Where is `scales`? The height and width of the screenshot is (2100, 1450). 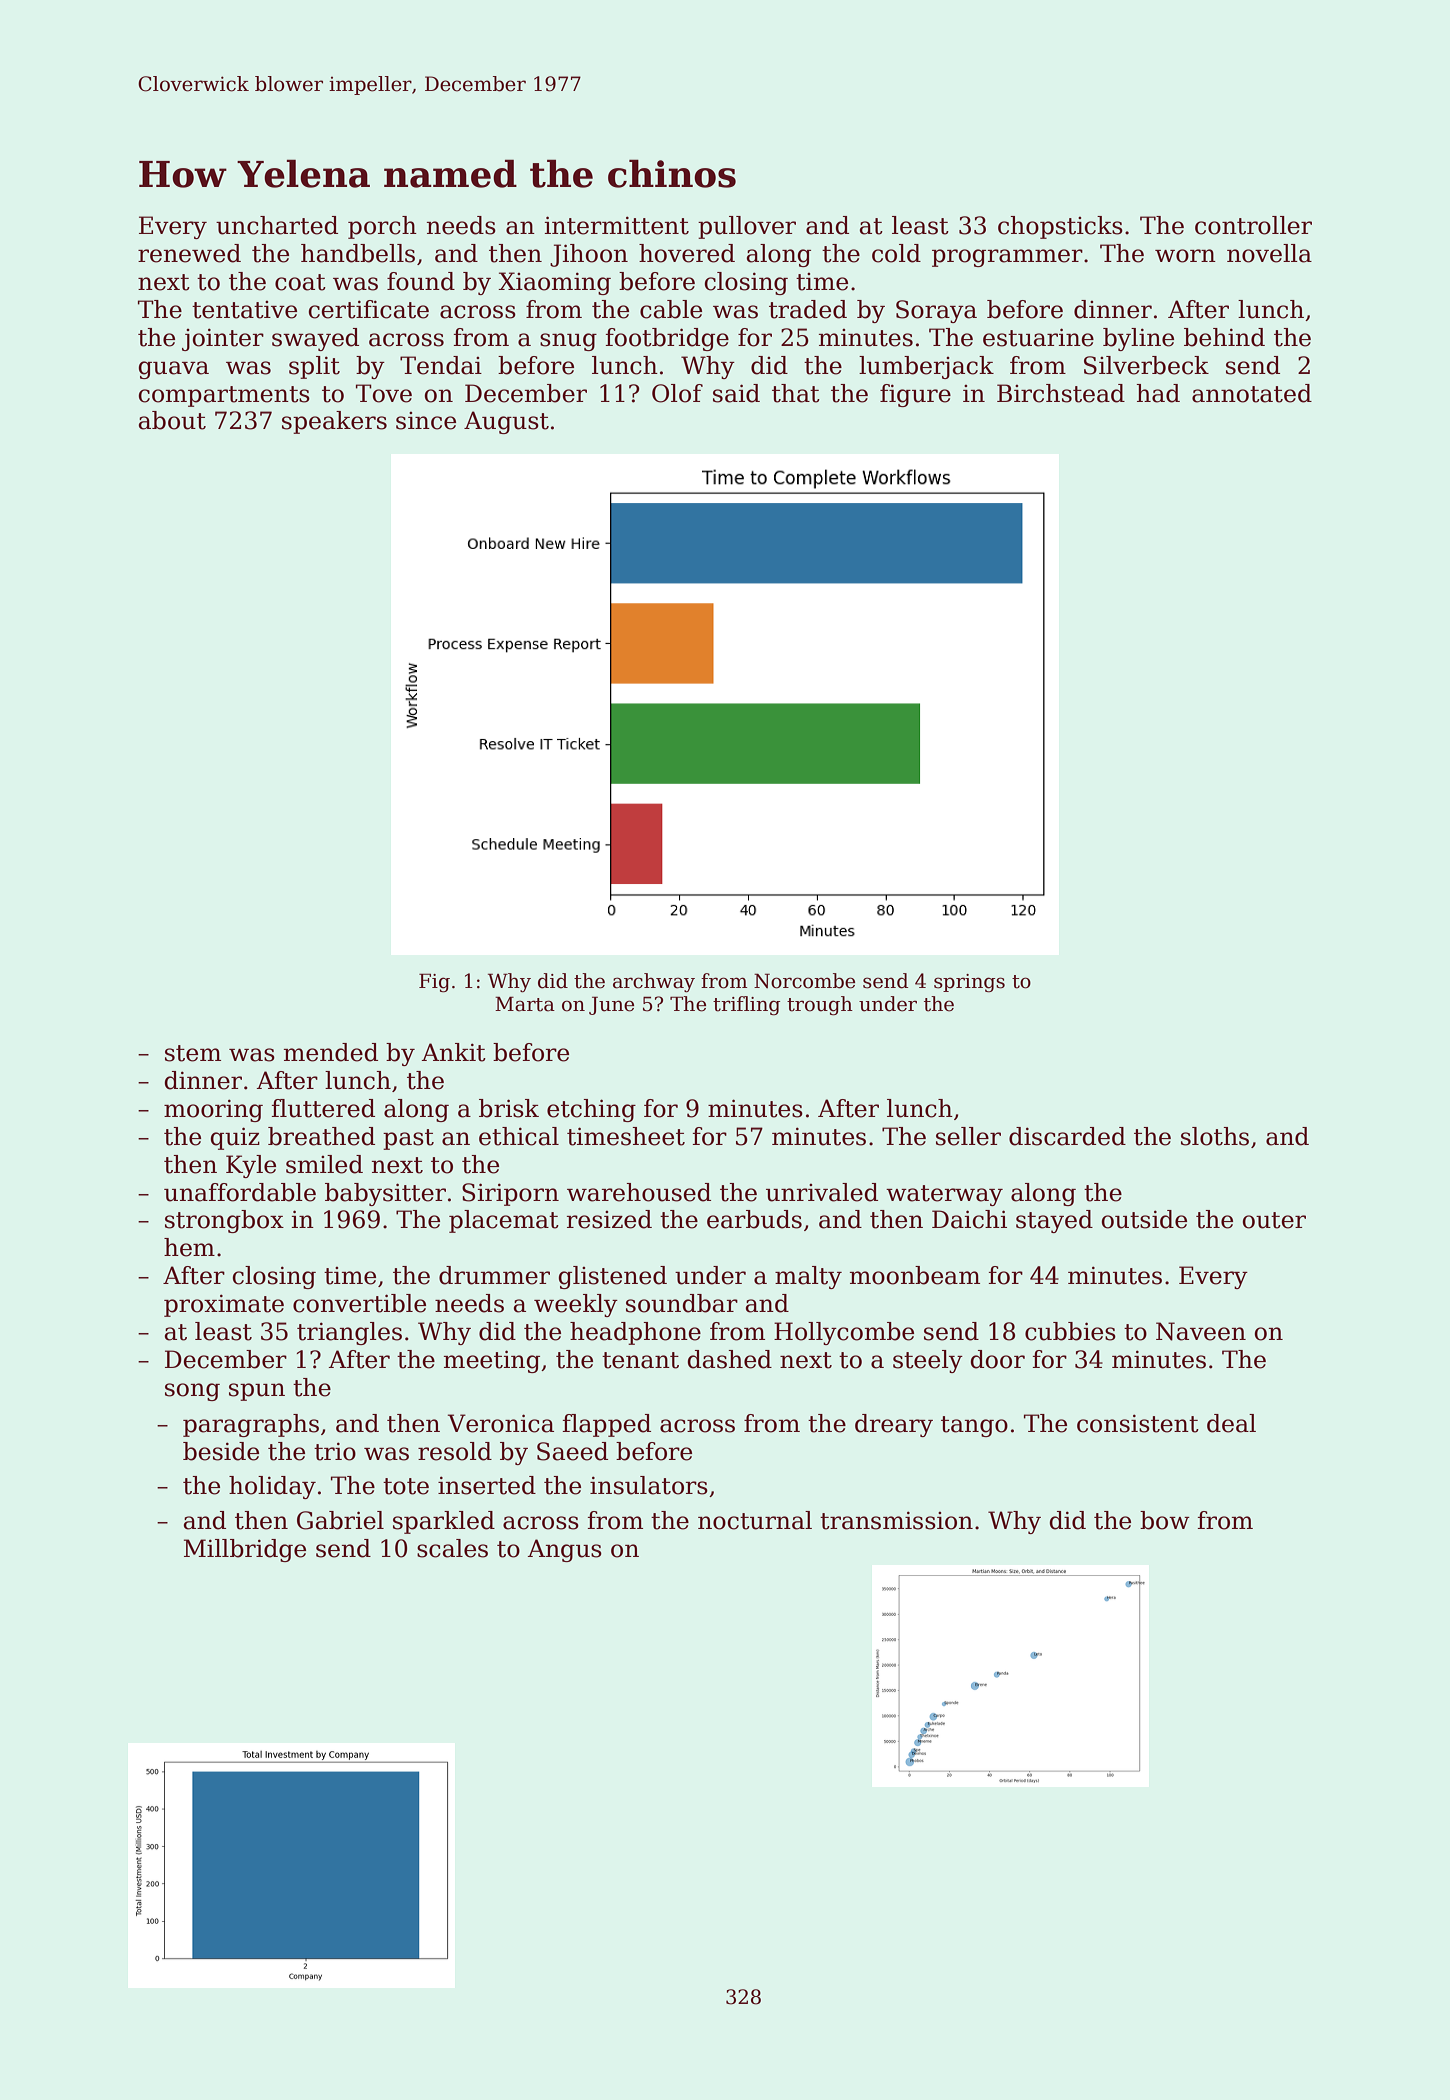
scales is located at coordinates (452, 1548).
